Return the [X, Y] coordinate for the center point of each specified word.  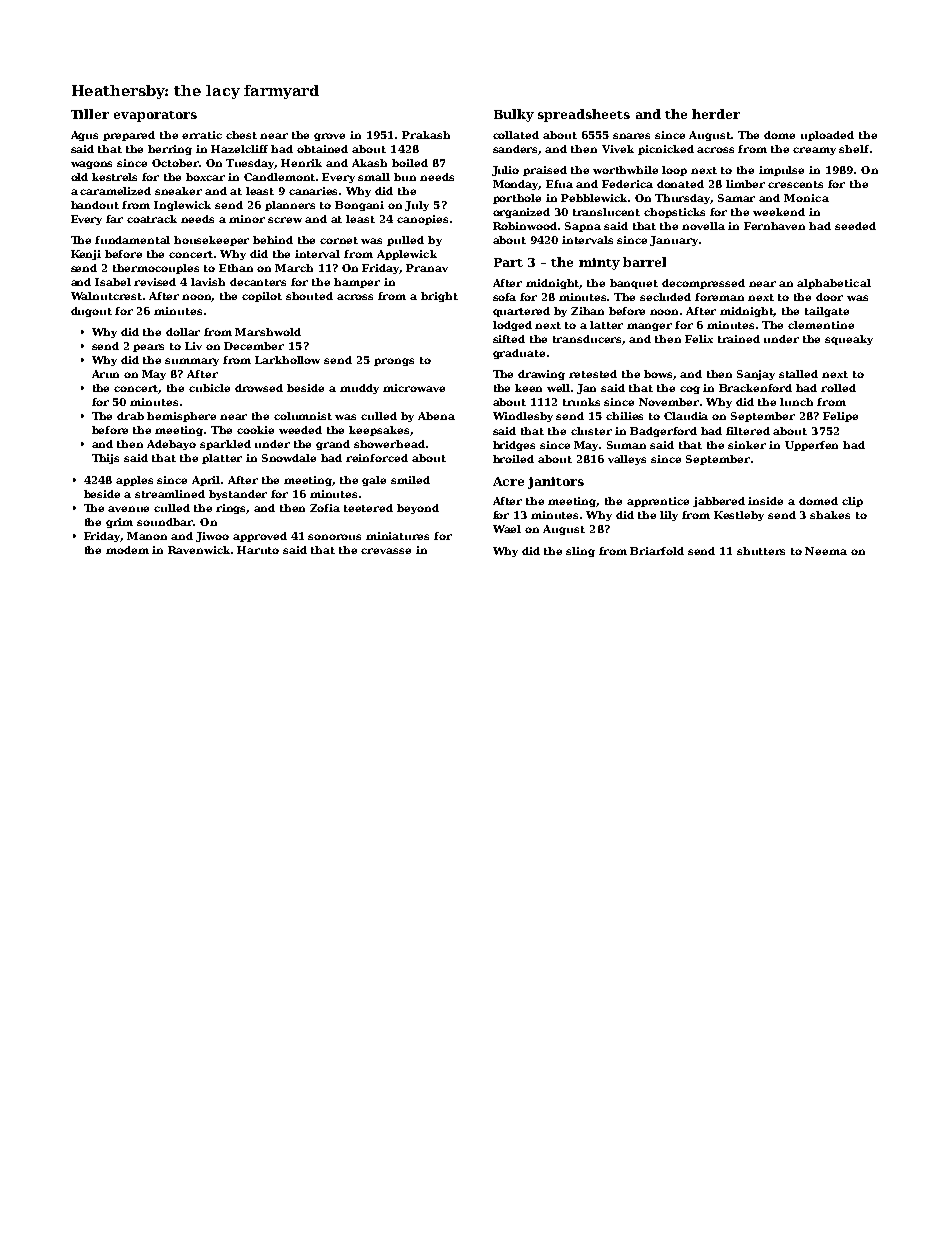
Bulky [514, 115]
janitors [556, 483]
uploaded [827, 136]
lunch [796, 402]
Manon [147, 536]
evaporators [155, 116]
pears [148, 348]
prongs [394, 362]
